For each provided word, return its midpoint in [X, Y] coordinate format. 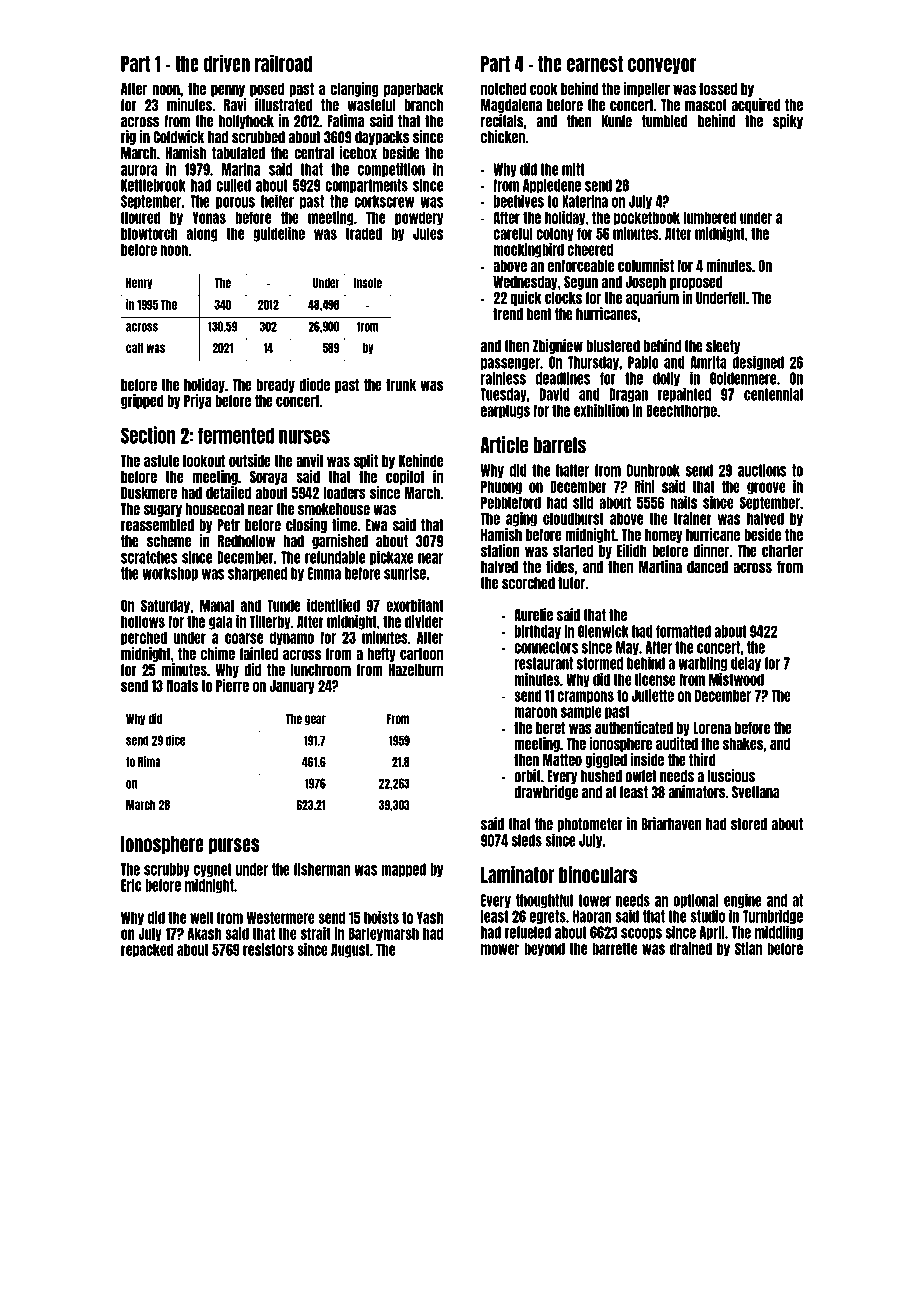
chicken [503, 137]
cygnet [212, 870]
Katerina [585, 201]
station [500, 550]
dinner [711, 550]
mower [500, 949]
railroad [283, 63]
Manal [217, 605]
